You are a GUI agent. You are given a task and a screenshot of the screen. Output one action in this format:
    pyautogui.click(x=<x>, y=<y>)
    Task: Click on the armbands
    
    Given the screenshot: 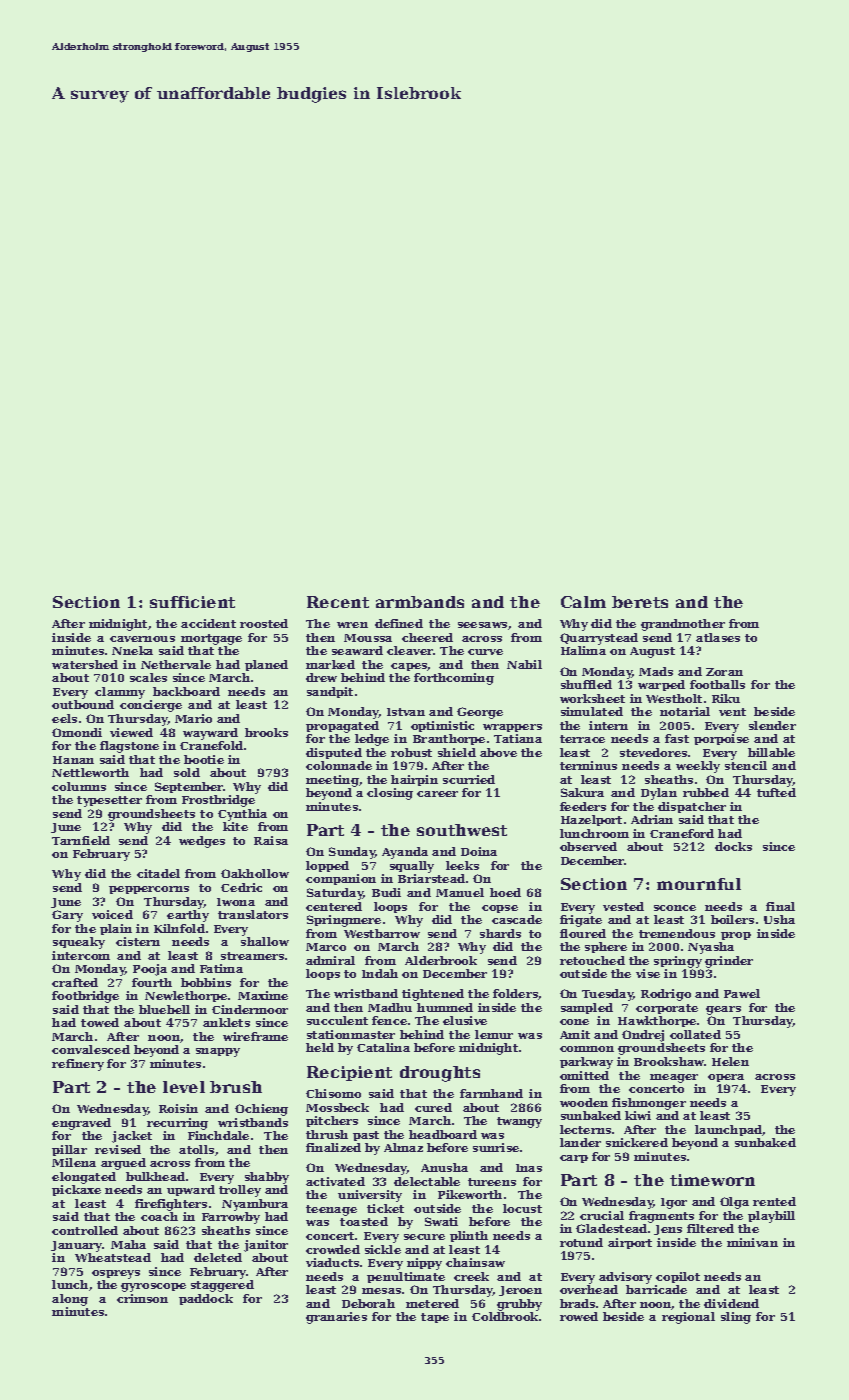 What is the action you would take?
    pyautogui.click(x=420, y=602)
